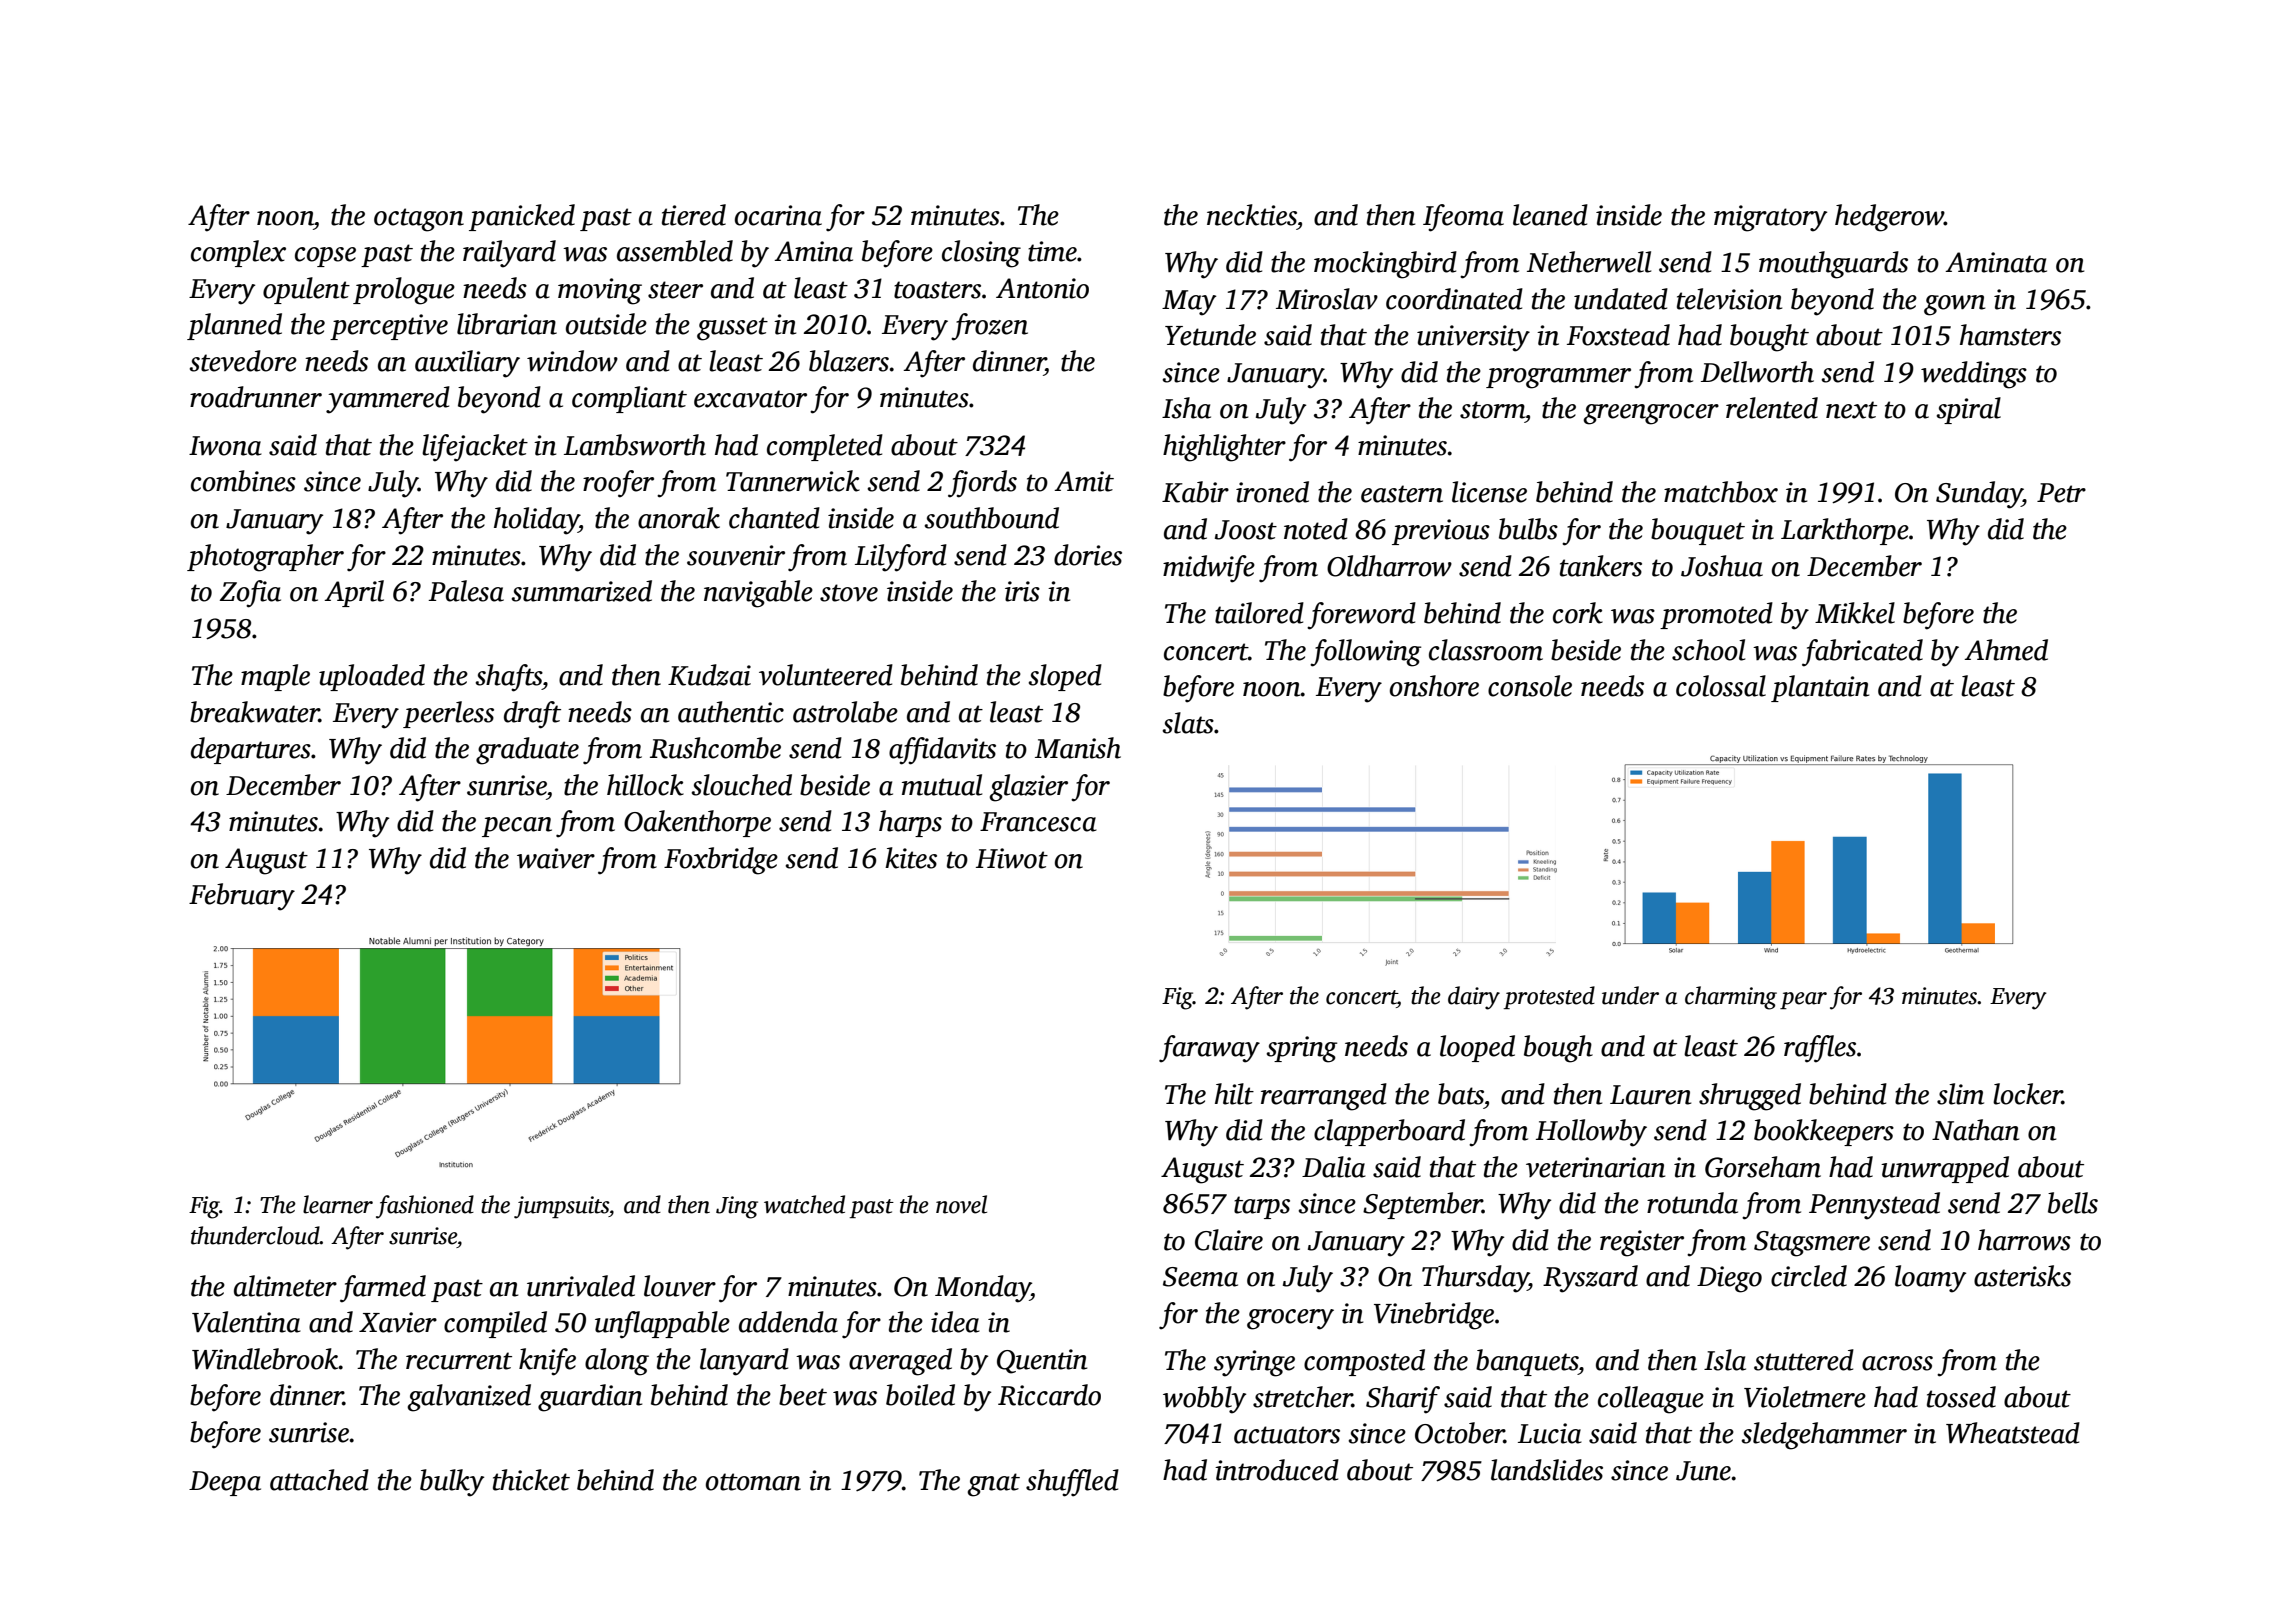  Describe the element at coordinates (804, 1204) in the image. I see `watched` at that location.
